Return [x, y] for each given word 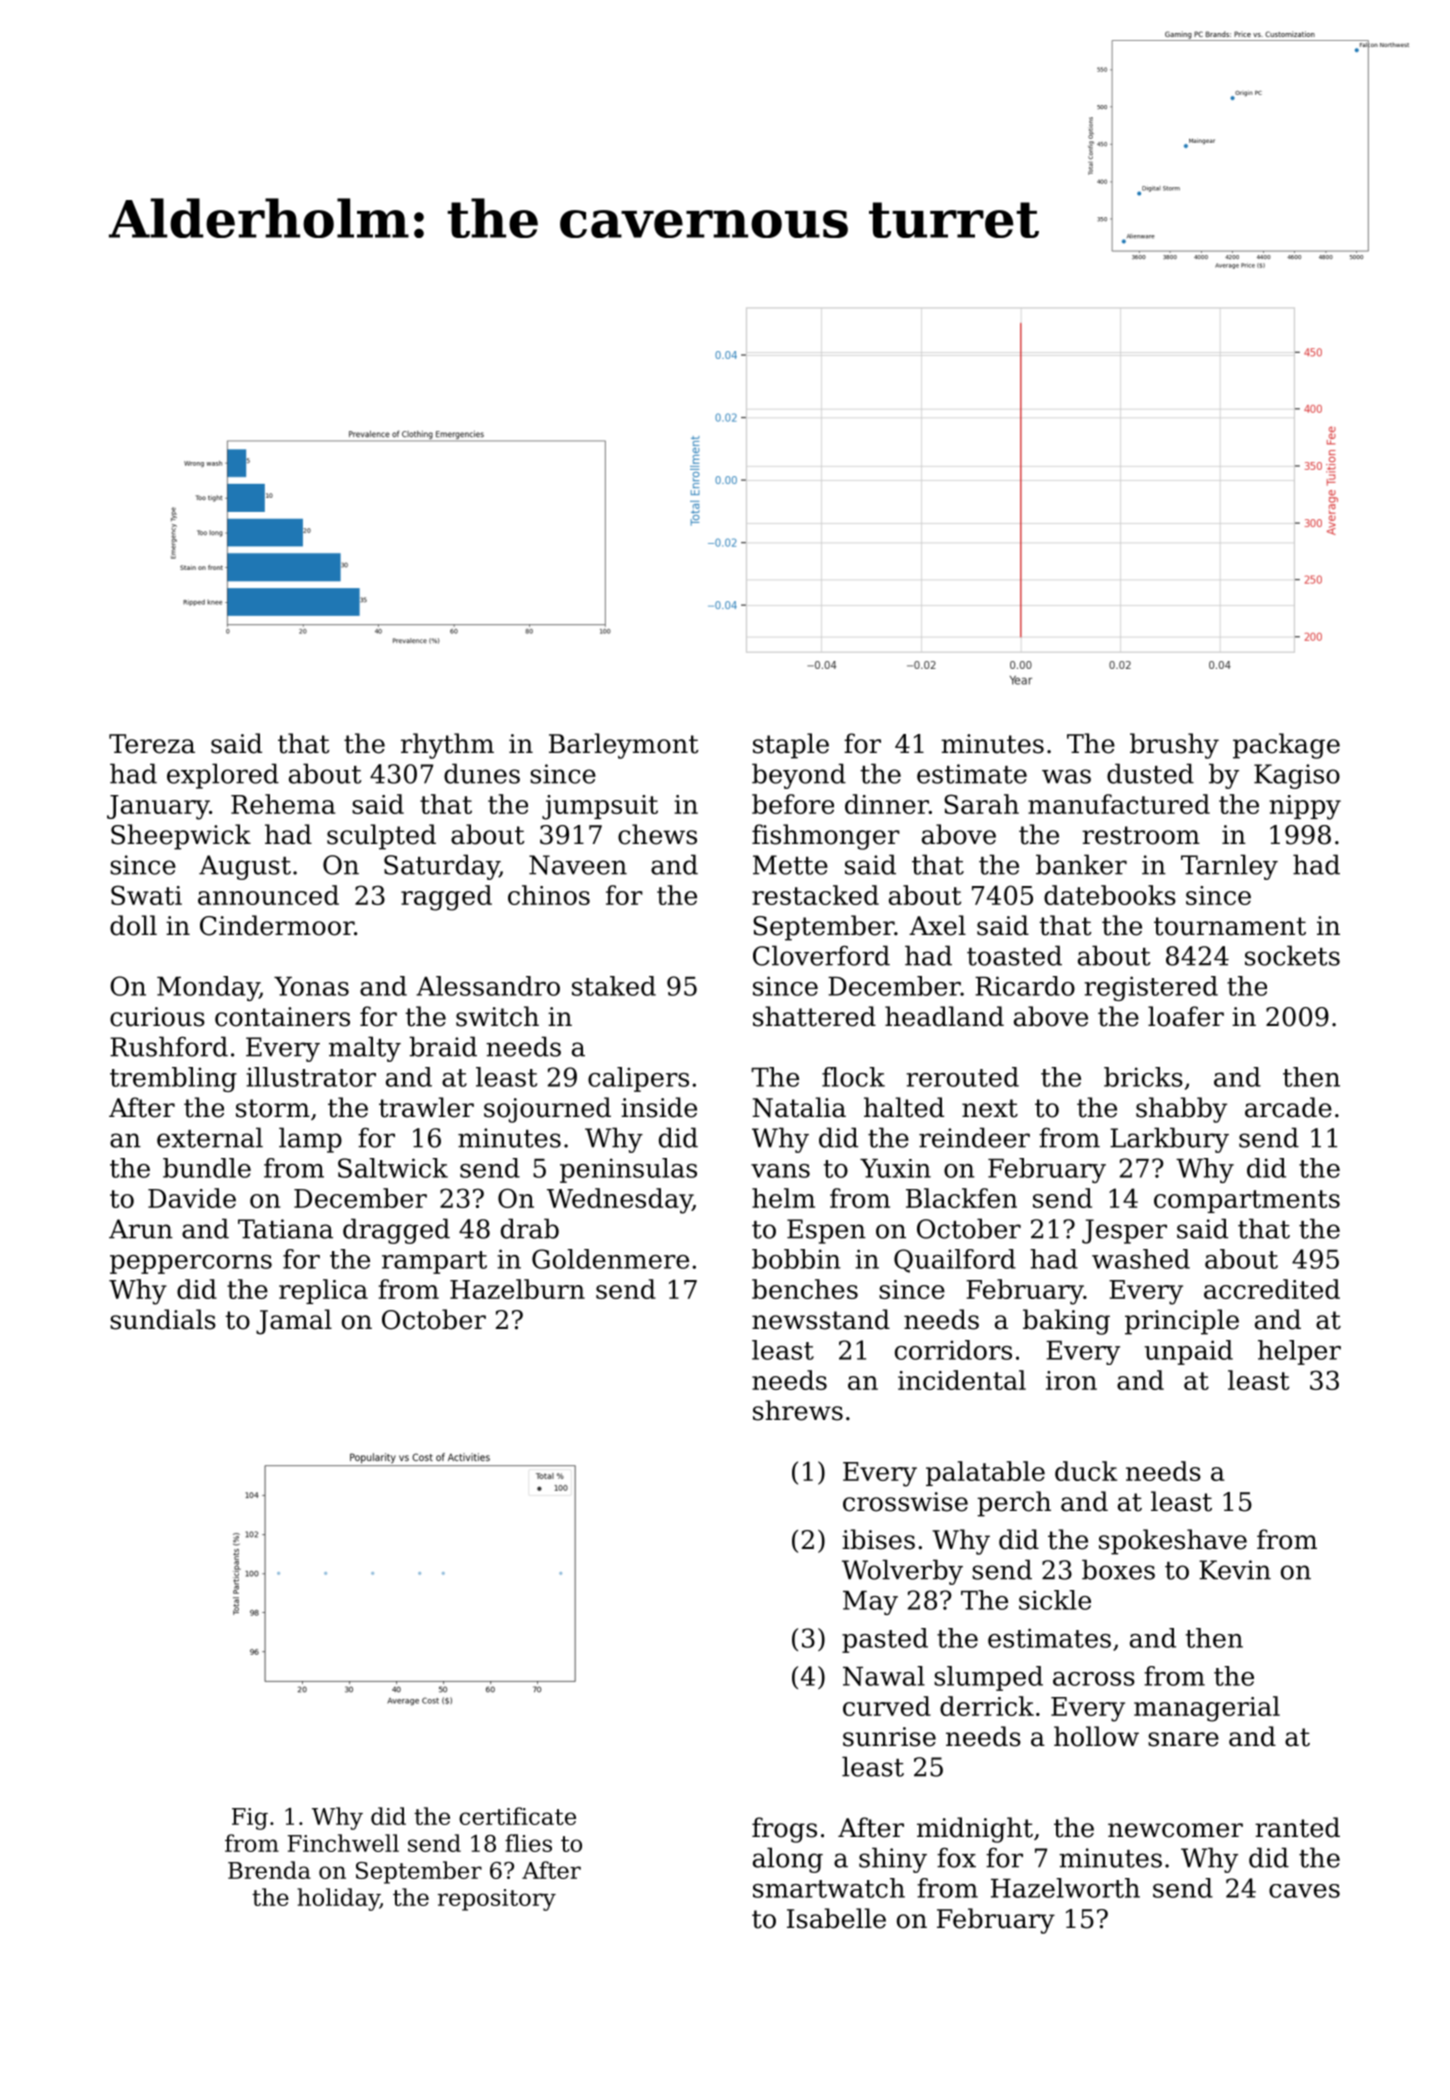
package [1286, 746]
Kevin [1235, 1570]
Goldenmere [610, 1259]
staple [791, 746]
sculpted [381, 837]
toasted [1014, 955]
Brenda [269, 1870]
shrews [798, 1410]
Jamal [294, 1322]
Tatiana [285, 1229]
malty [365, 1049]
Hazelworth [1065, 1888]
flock [853, 1077]
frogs [784, 1830]
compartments [1247, 1201]
